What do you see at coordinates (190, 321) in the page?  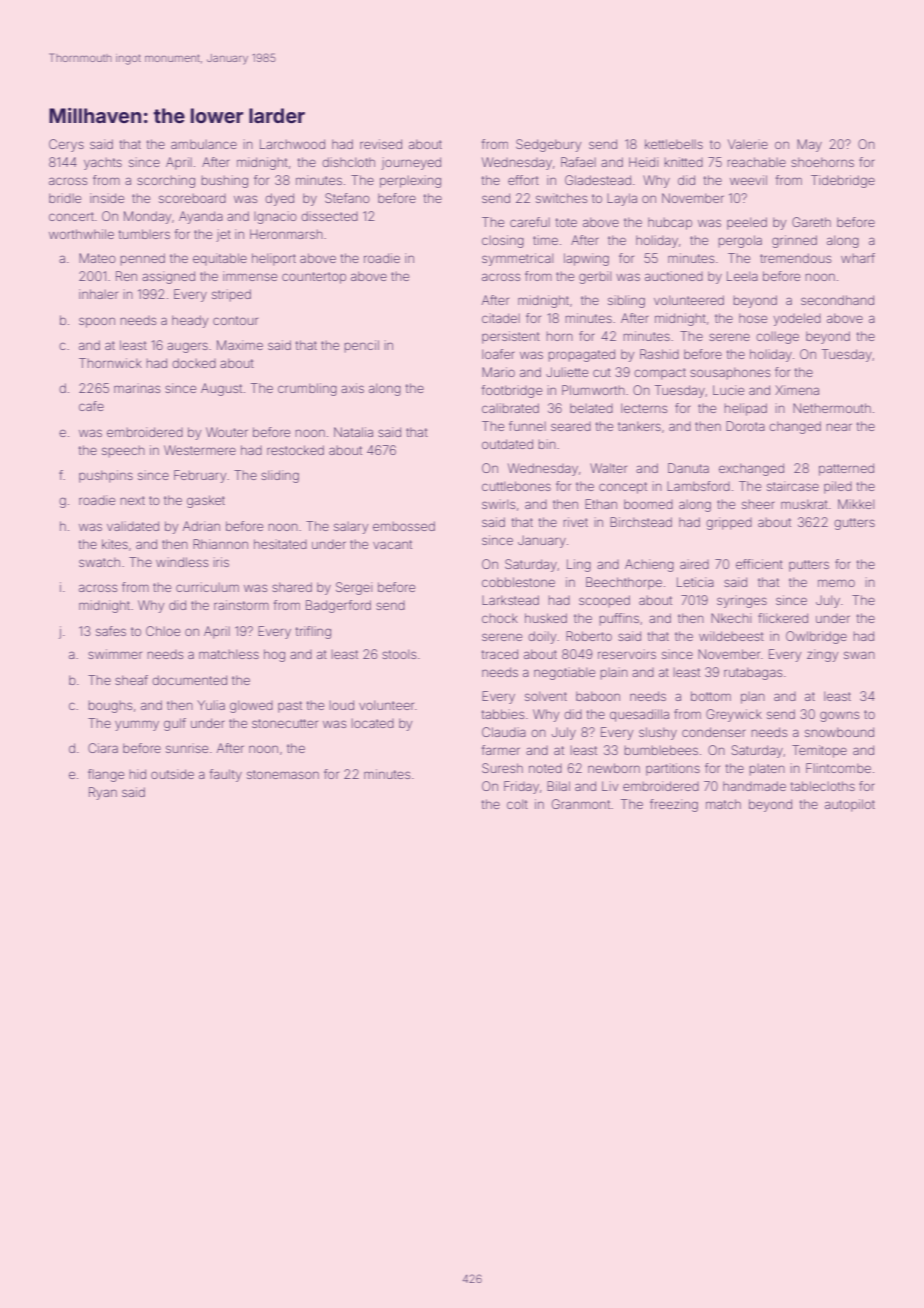 I see `heady` at bounding box center [190, 321].
